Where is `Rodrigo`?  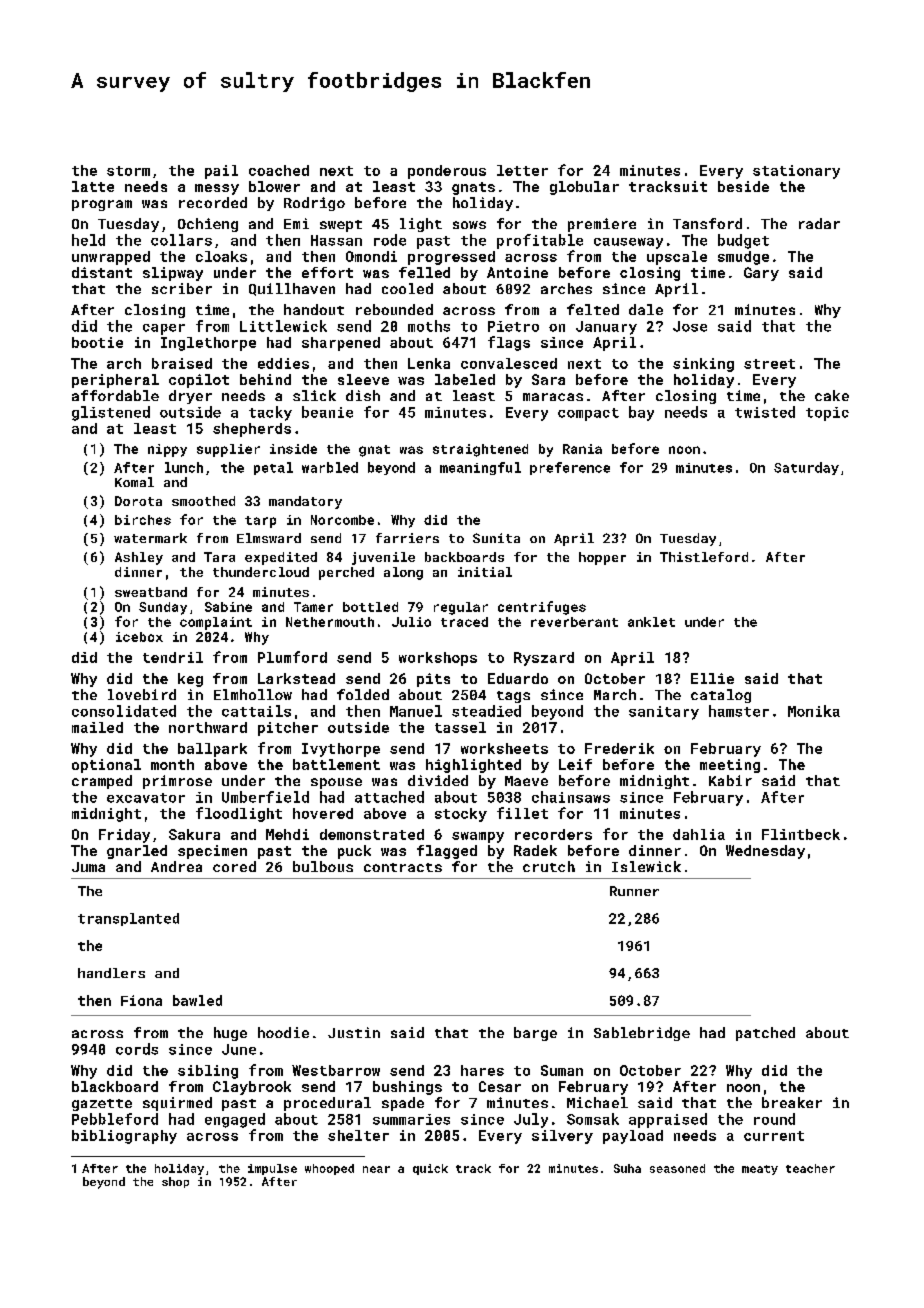
Rodrigo is located at coordinates (314, 204).
